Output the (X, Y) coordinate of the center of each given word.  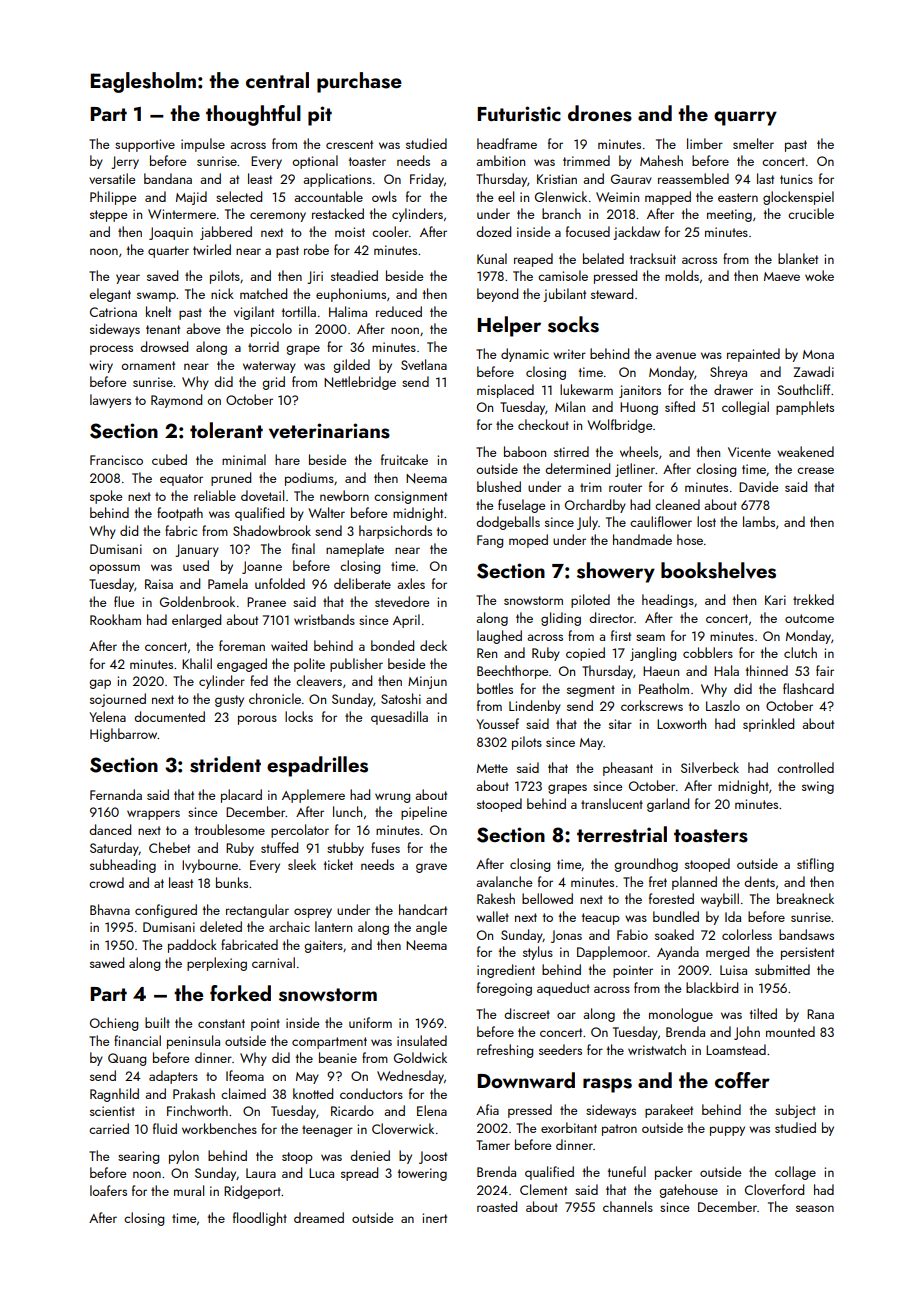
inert (435, 1218)
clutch (800, 652)
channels (628, 1206)
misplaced (505, 391)
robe (316, 249)
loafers (108, 1190)
